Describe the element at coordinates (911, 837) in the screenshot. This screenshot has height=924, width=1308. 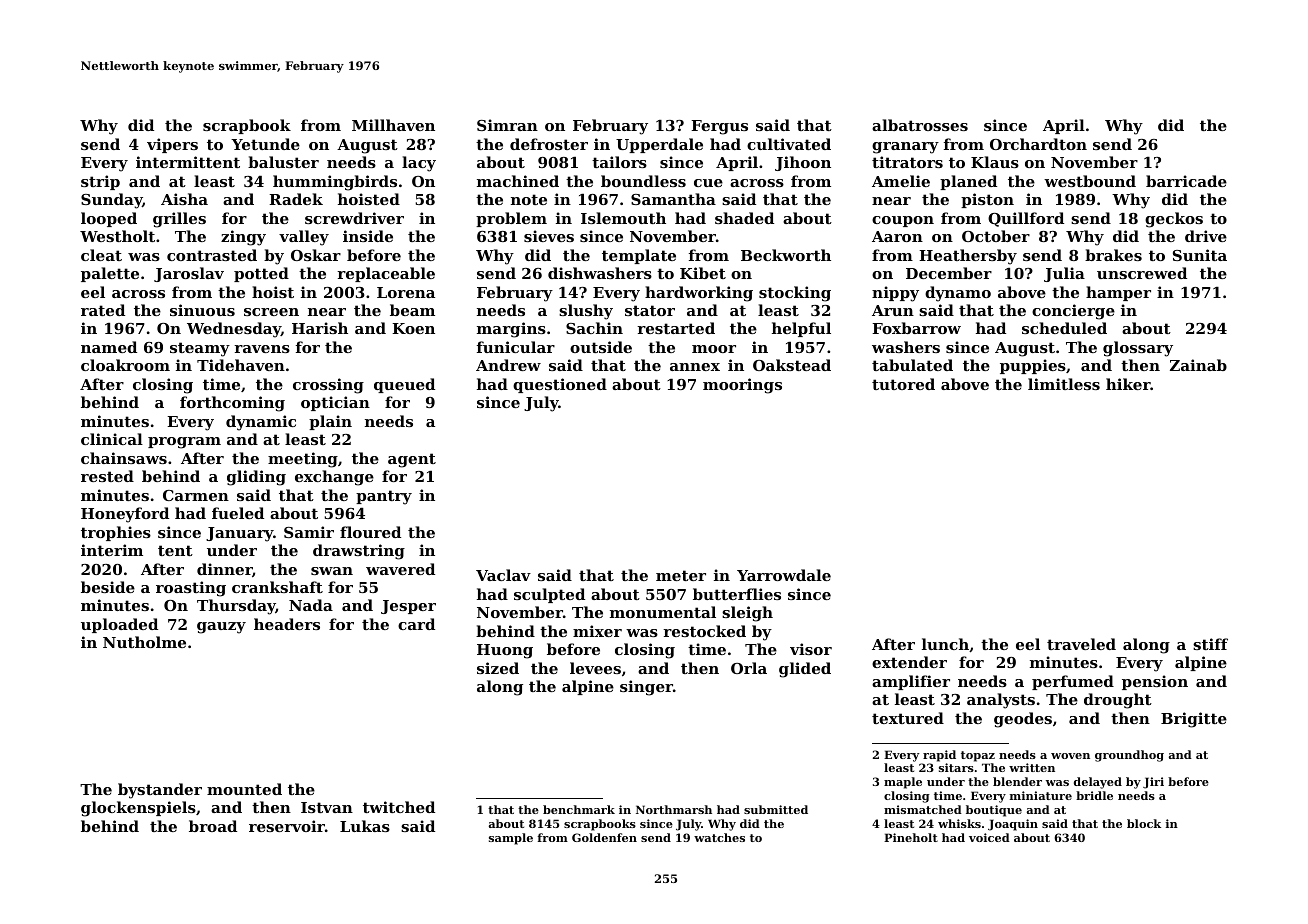
I see `Pineholt` at that location.
